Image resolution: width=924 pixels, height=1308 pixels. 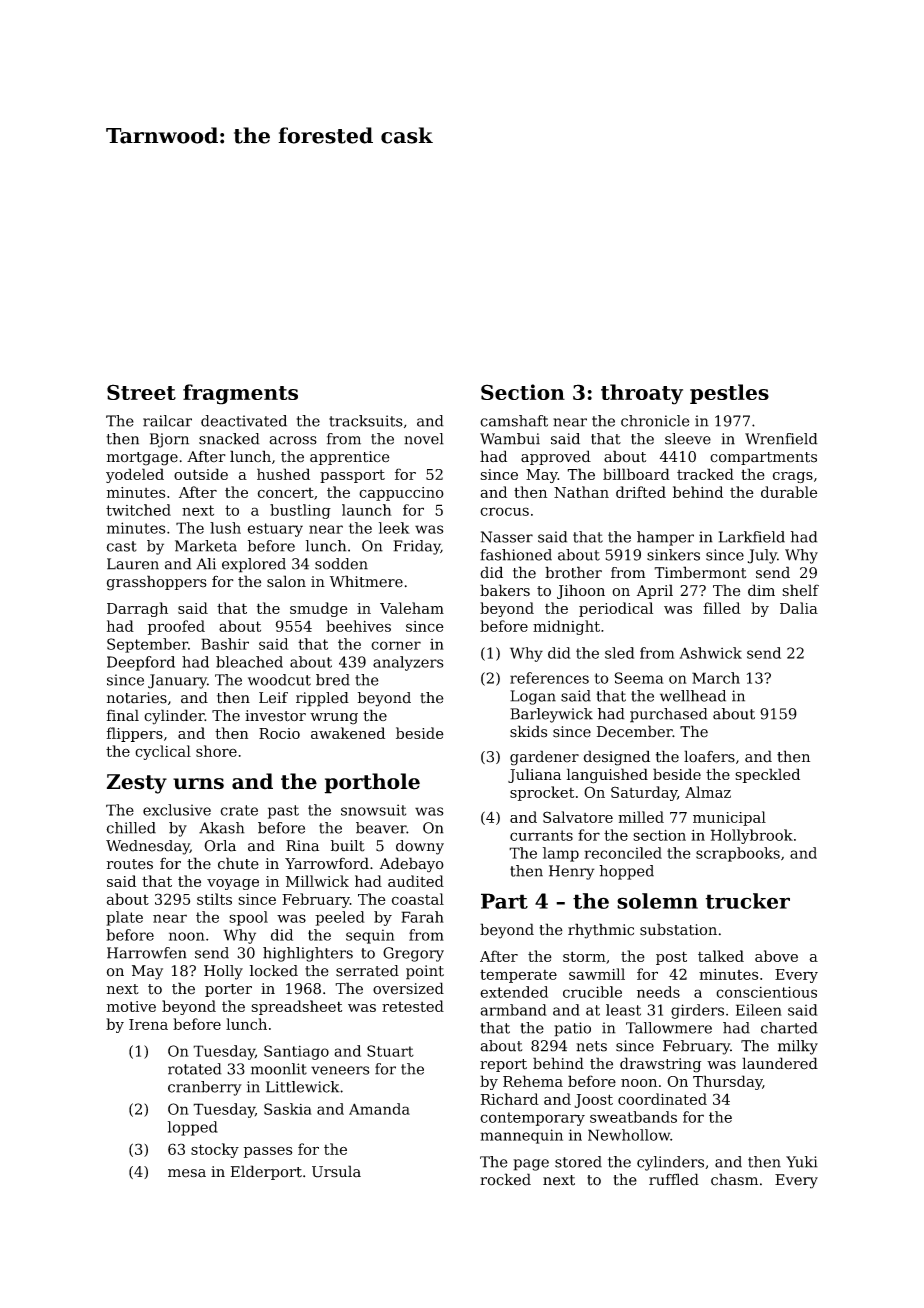 What do you see at coordinates (293, 440) in the screenshot?
I see `across` at bounding box center [293, 440].
